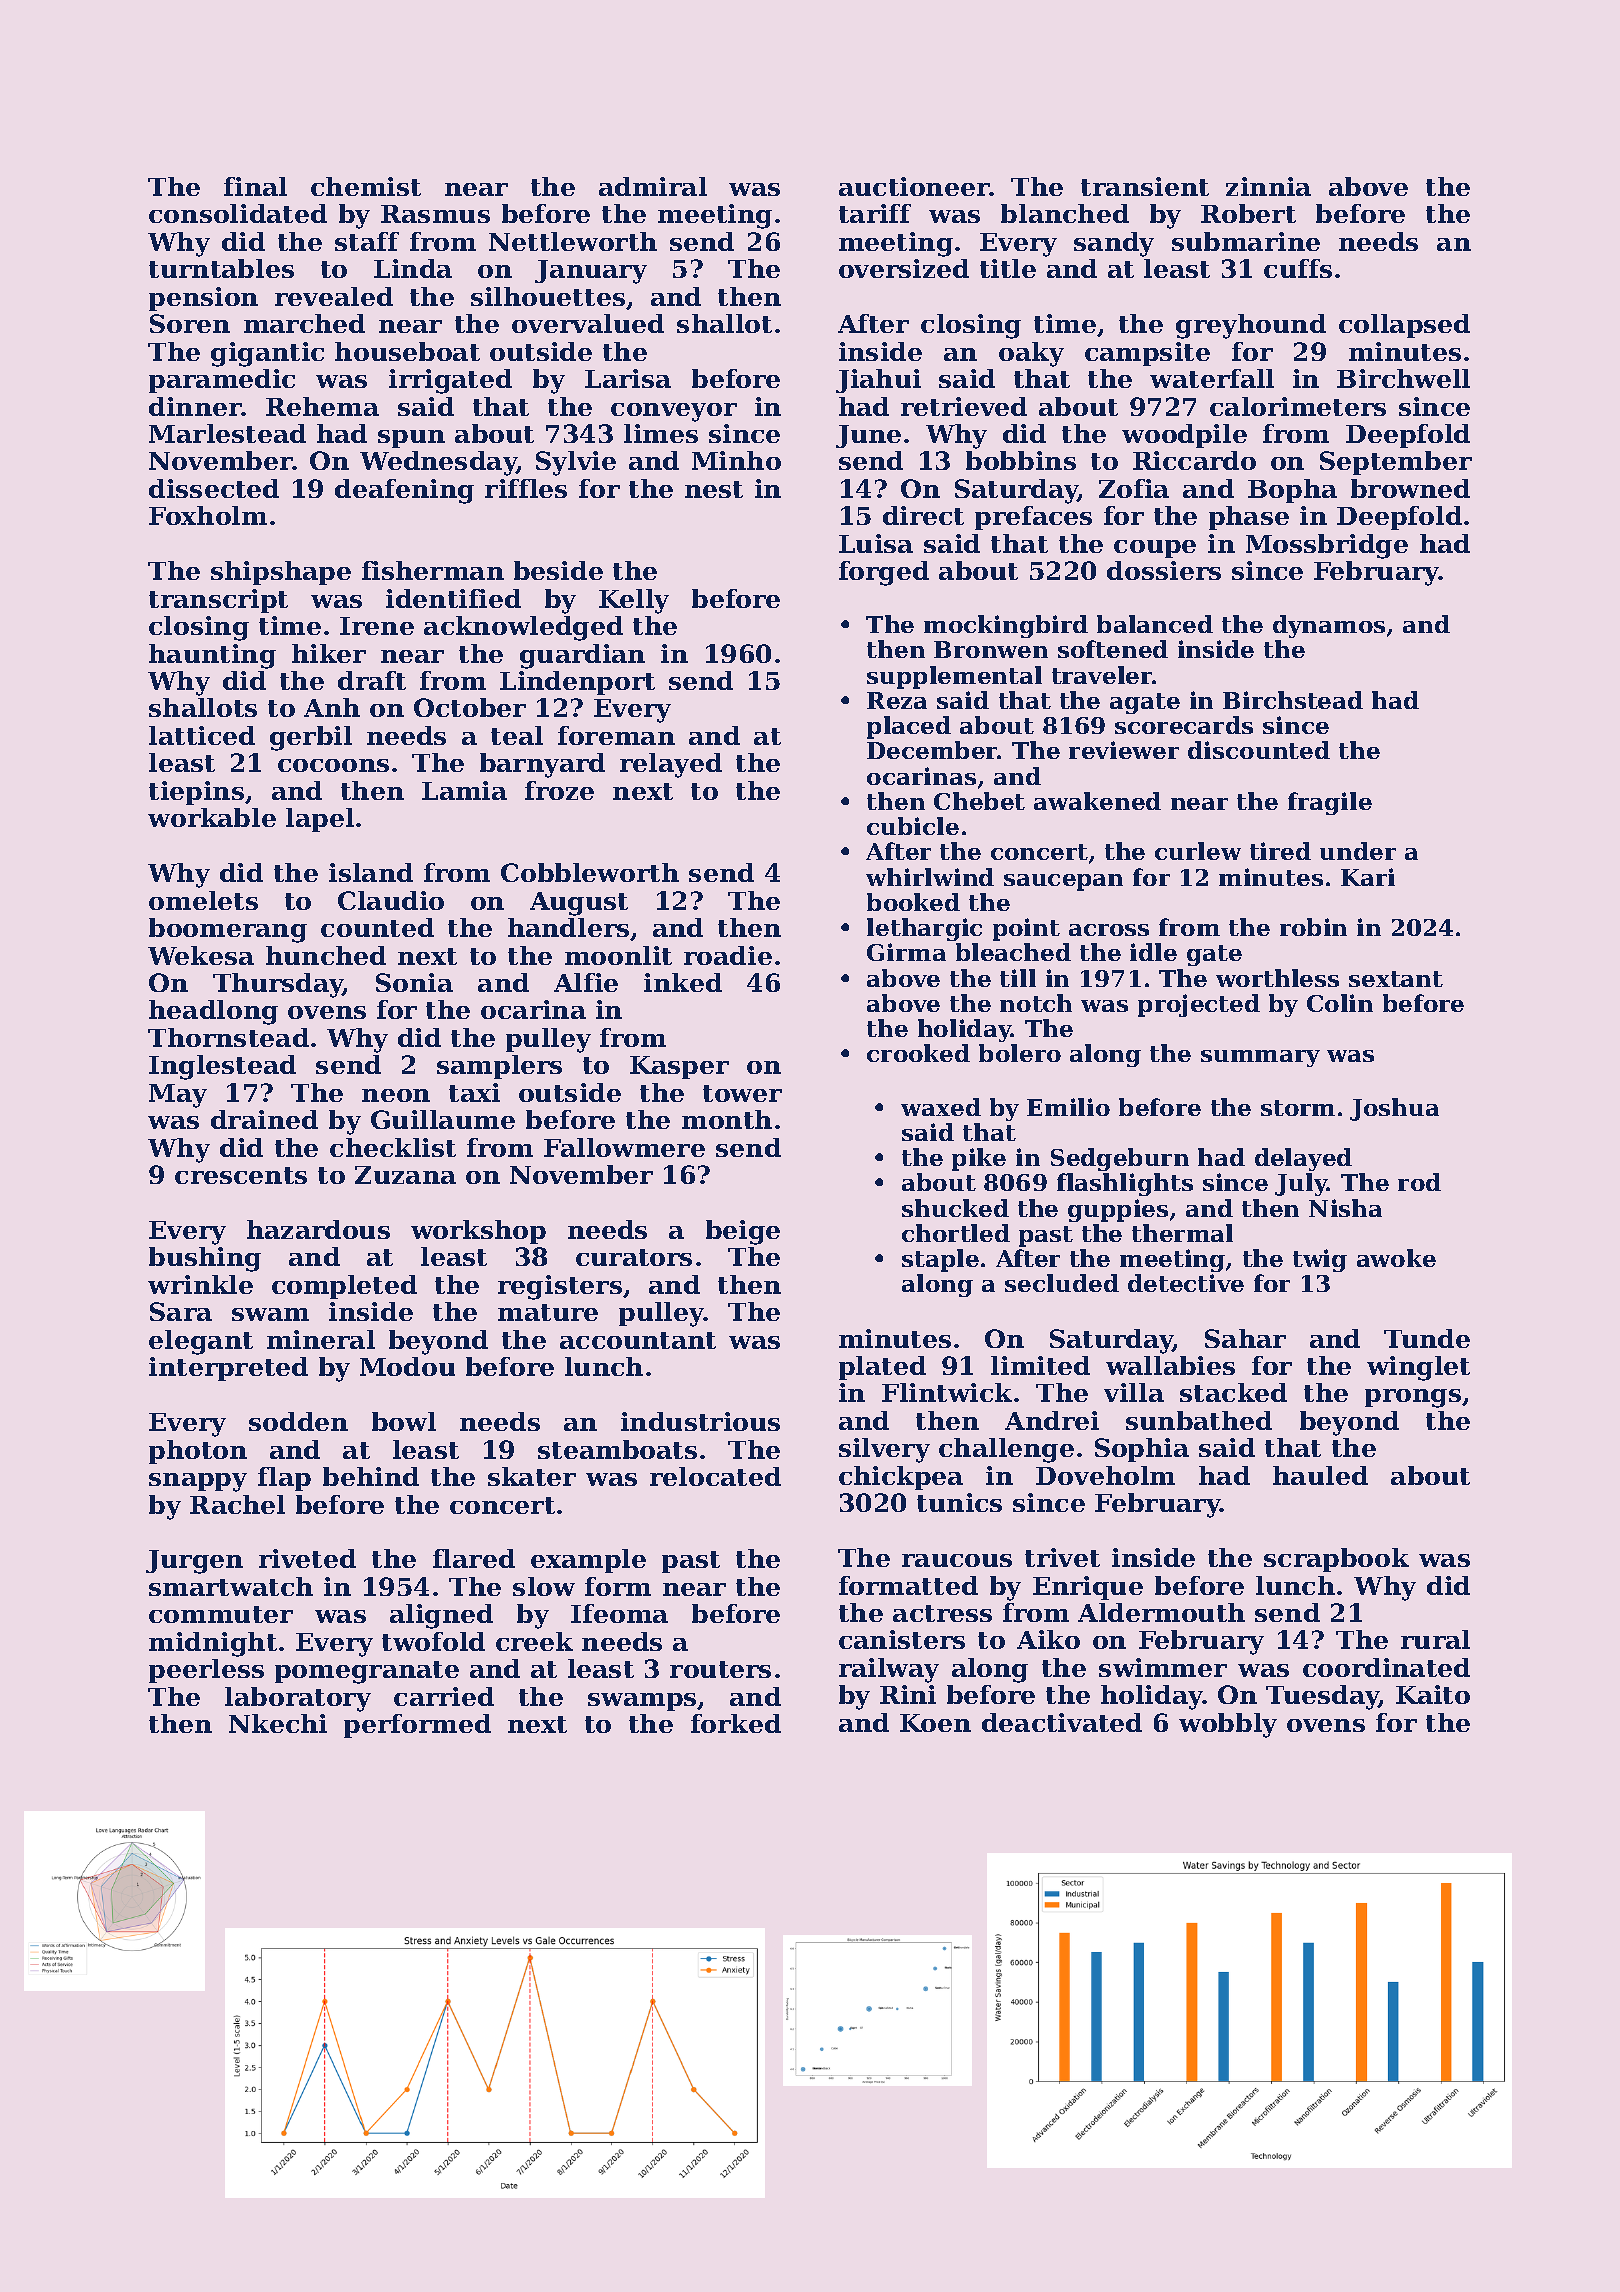  Describe the element at coordinates (728, 955) in the image. I see `roadie` at that location.
